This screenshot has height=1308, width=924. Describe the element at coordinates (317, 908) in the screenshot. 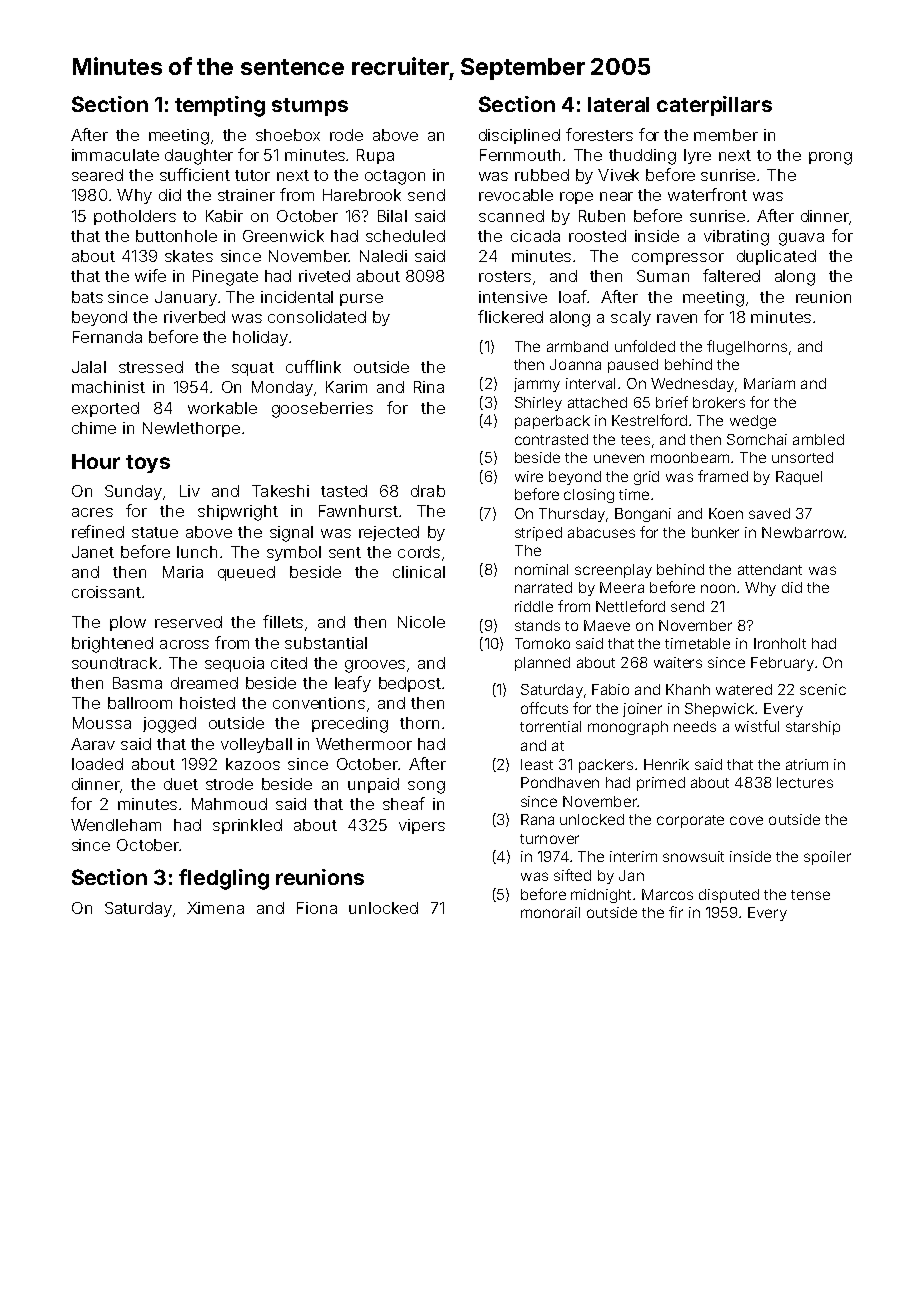

I see `Fiona` at that location.
